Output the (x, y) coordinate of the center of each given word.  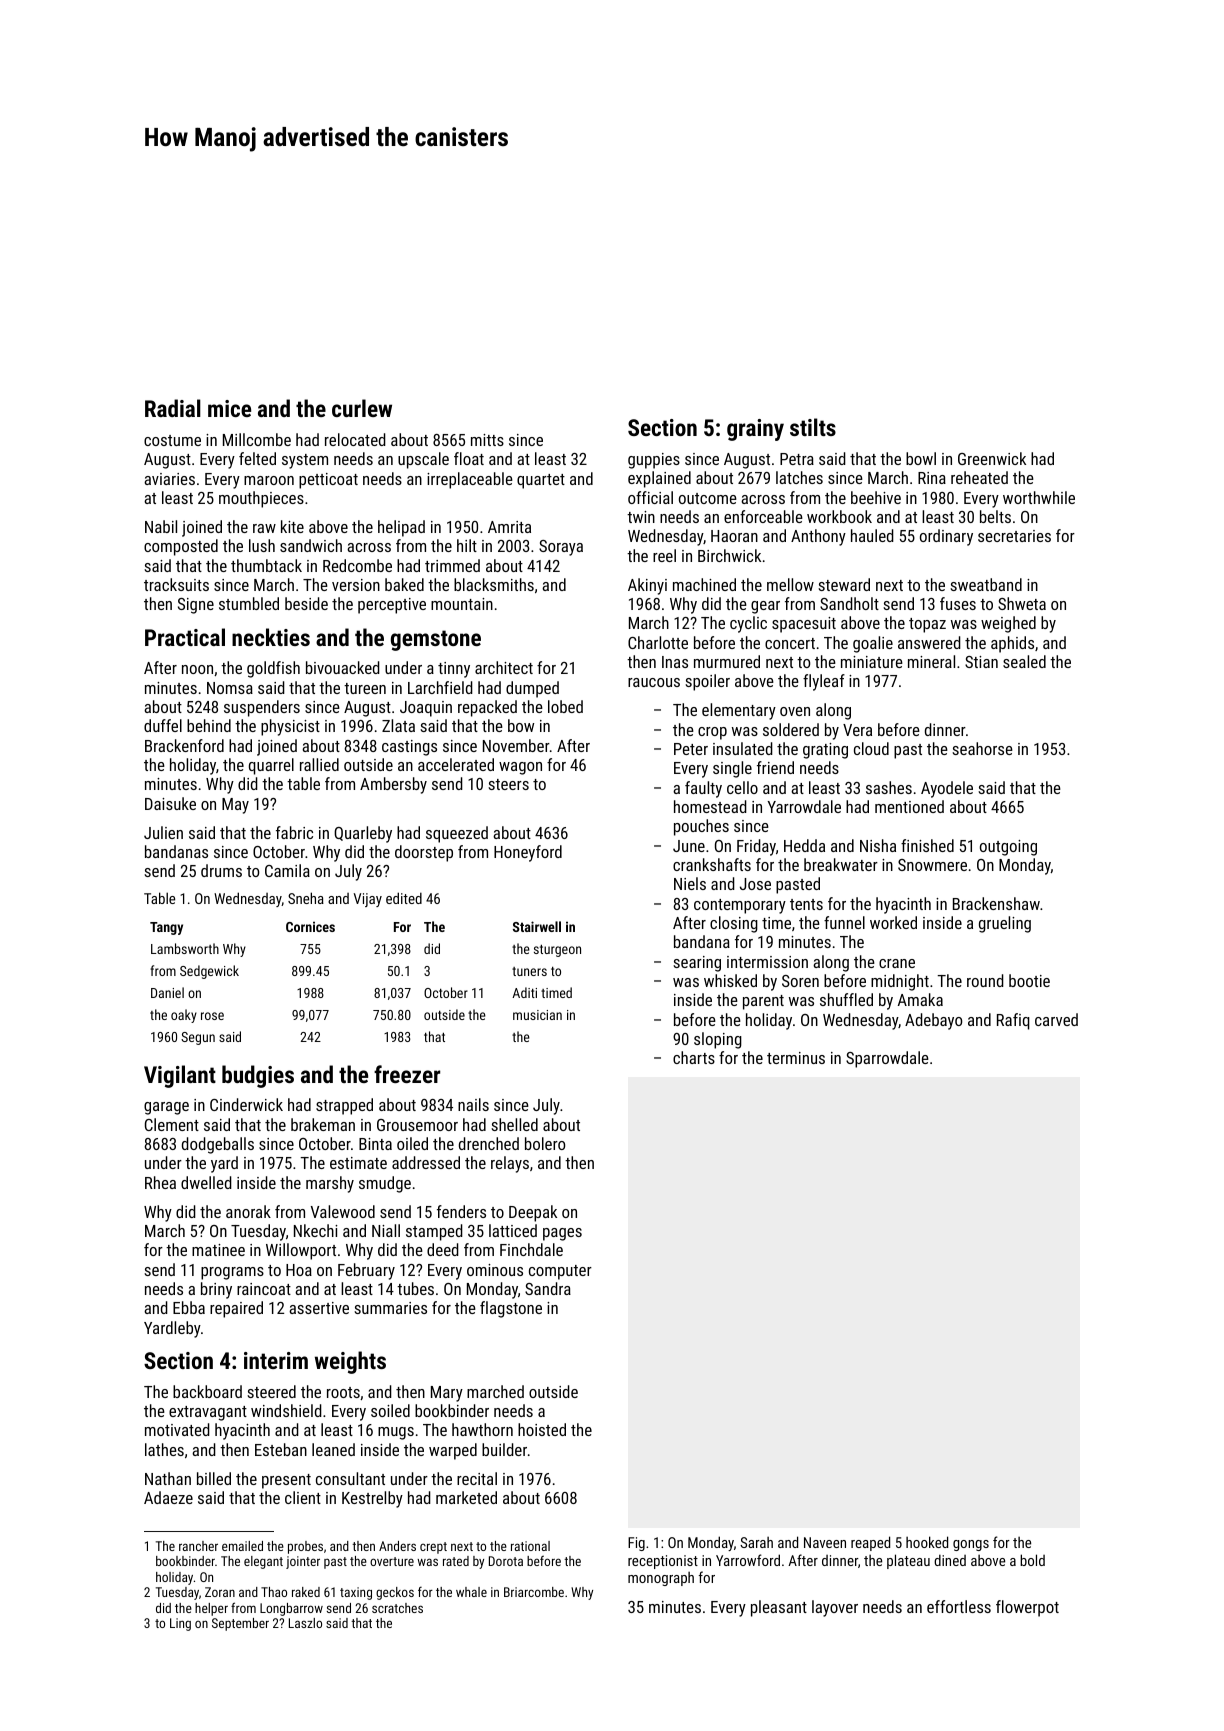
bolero (545, 1143)
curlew (362, 408)
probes (305, 1547)
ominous (495, 1270)
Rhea (160, 1182)
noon (197, 669)
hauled (872, 535)
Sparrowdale (887, 1059)
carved (1056, 1019)
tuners (529, 971)
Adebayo (933, 1021)
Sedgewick (209, 972)
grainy (755, 430)
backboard (207, 1391)
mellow (790, 584)
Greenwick (992, 458)
